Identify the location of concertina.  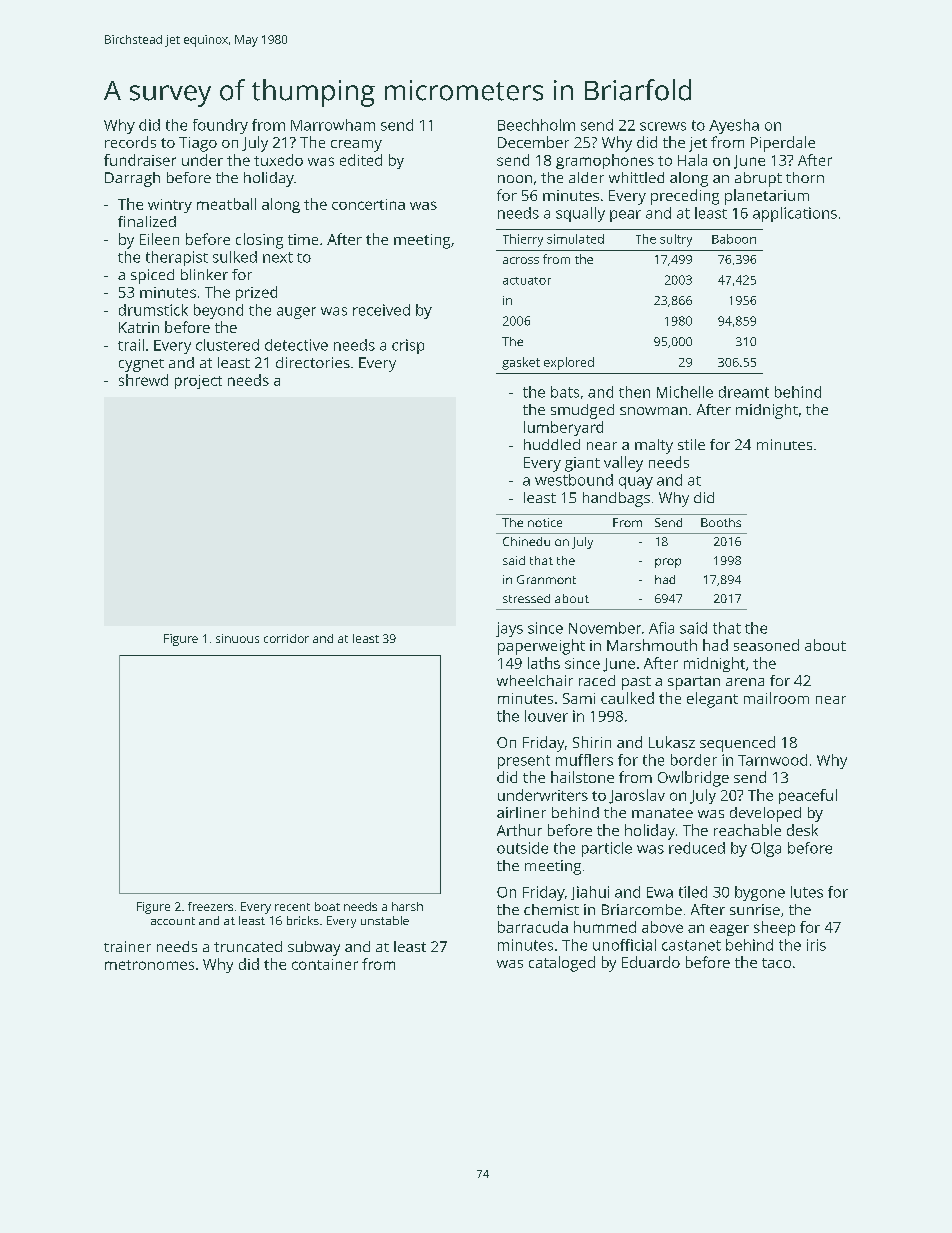
(368, 204).
